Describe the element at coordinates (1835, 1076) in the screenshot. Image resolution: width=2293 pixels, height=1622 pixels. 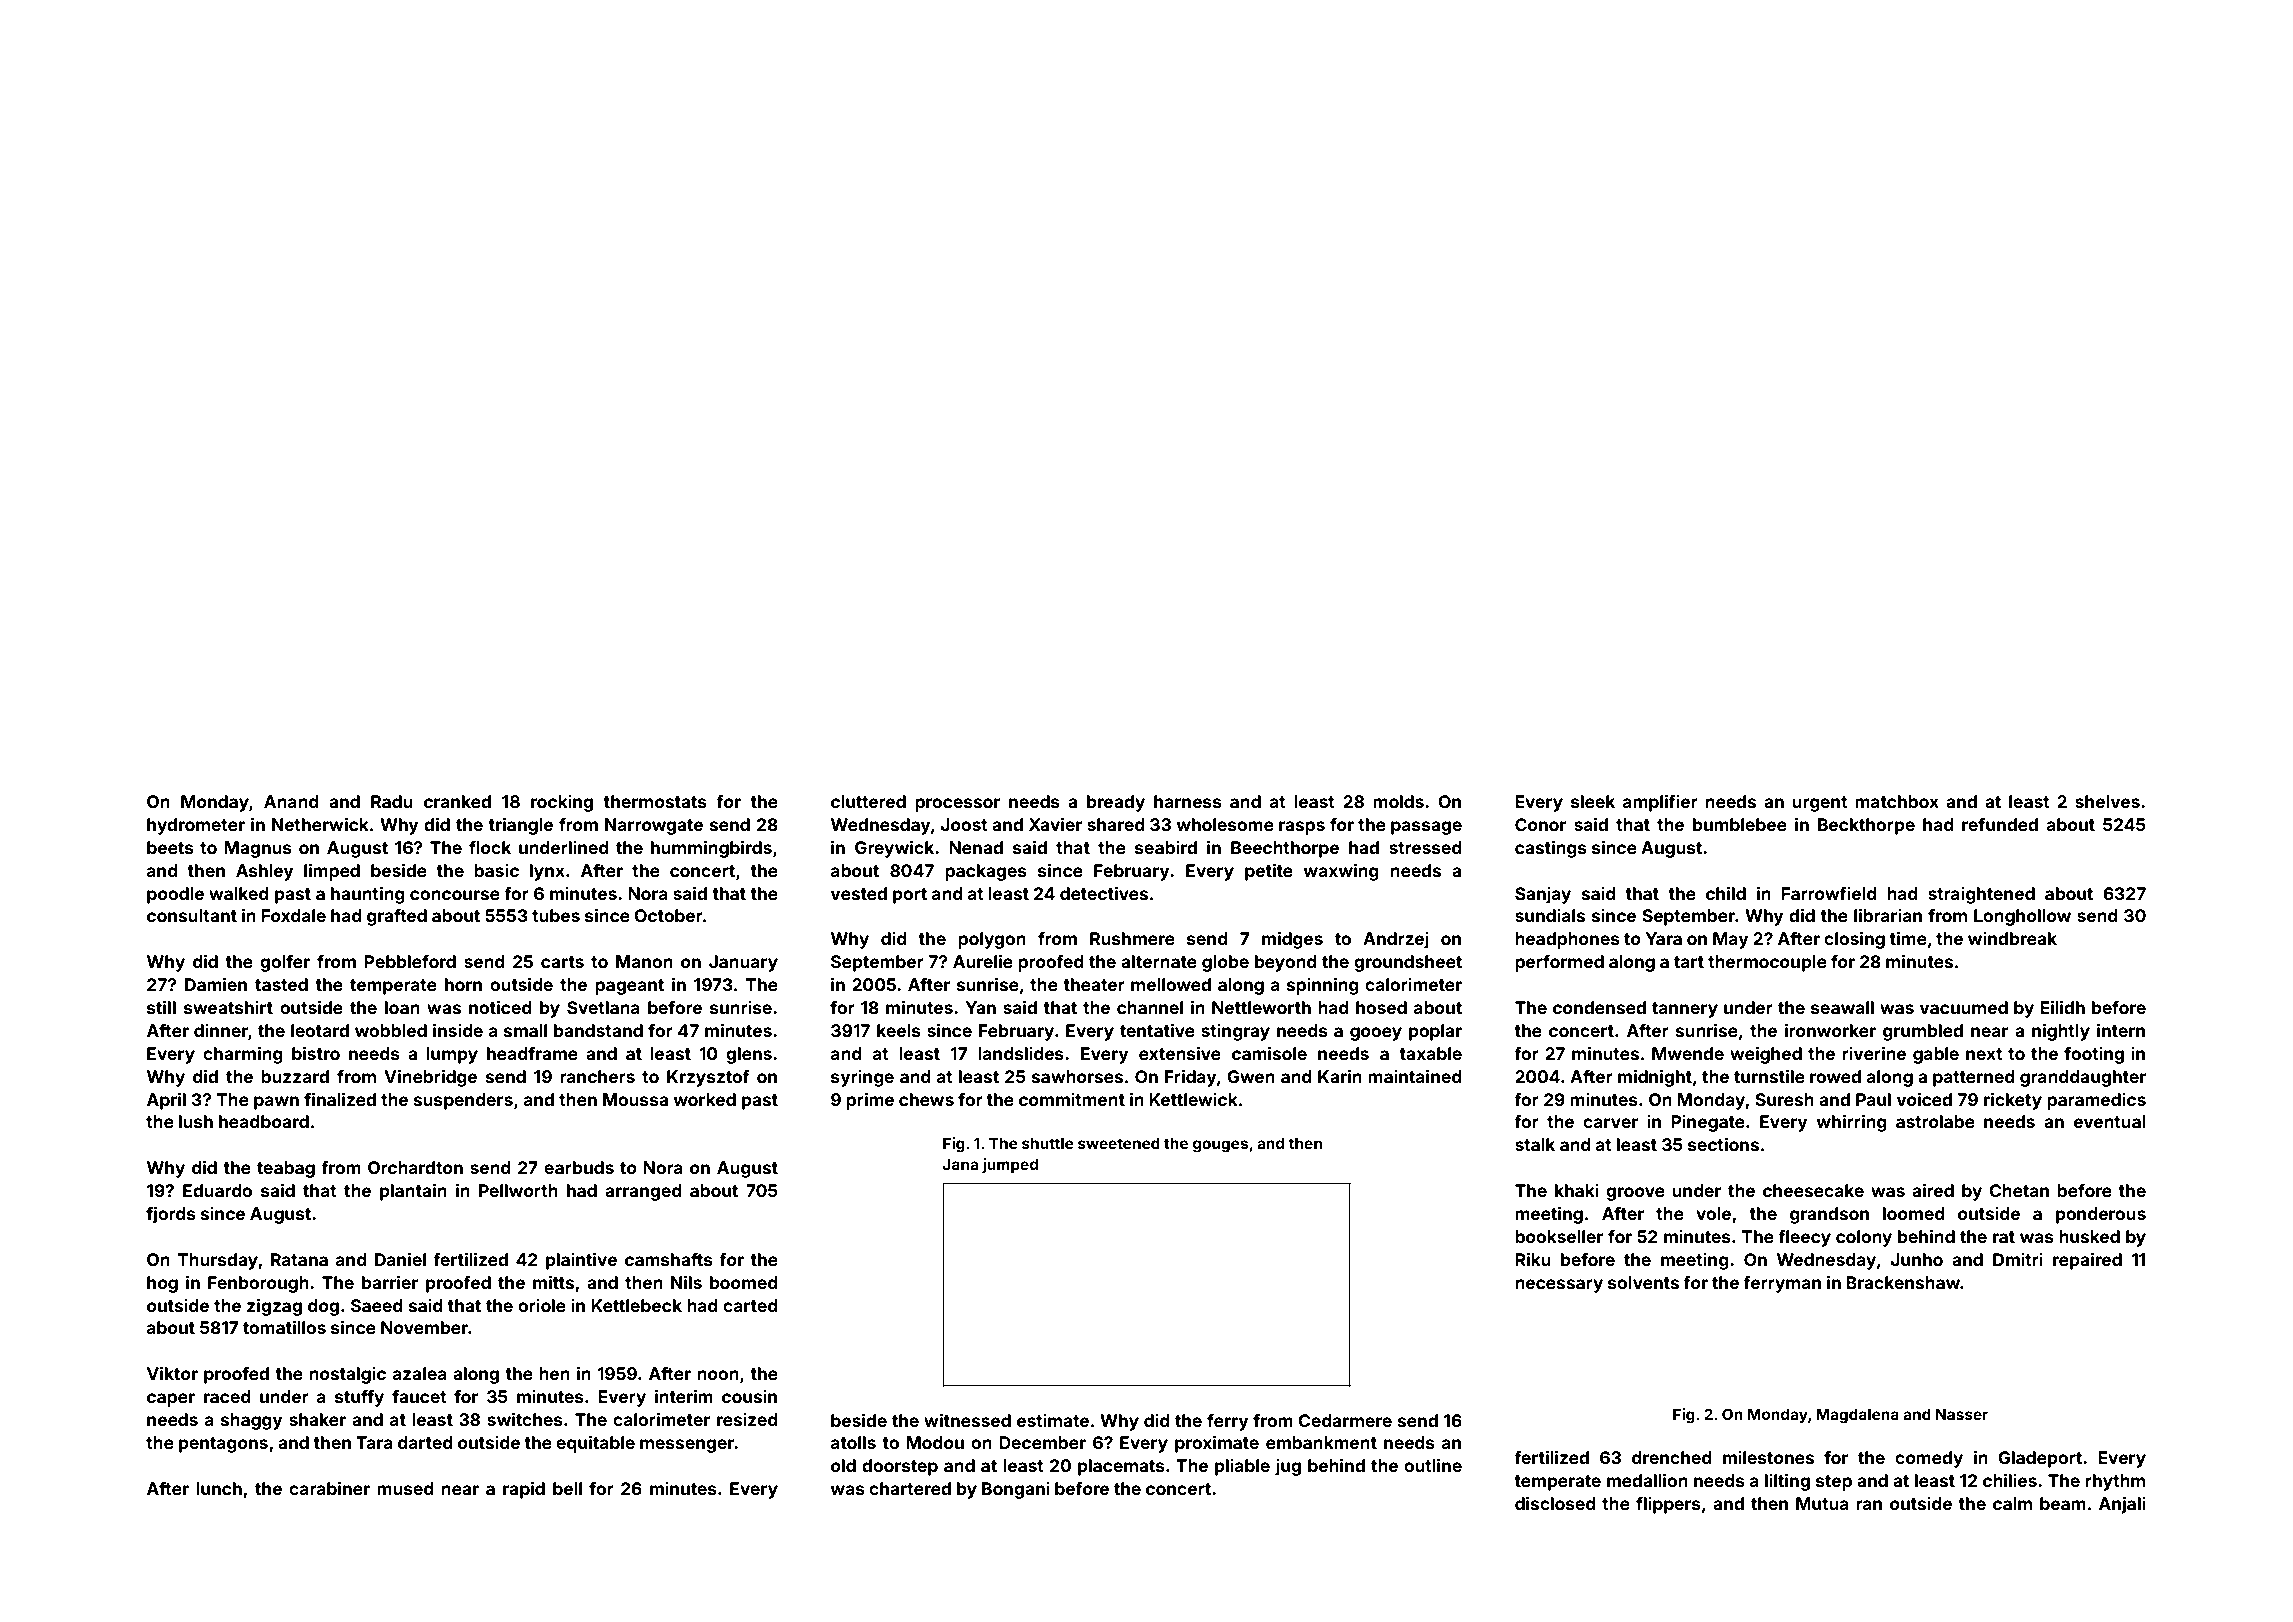
I see `rowed` at that location.
